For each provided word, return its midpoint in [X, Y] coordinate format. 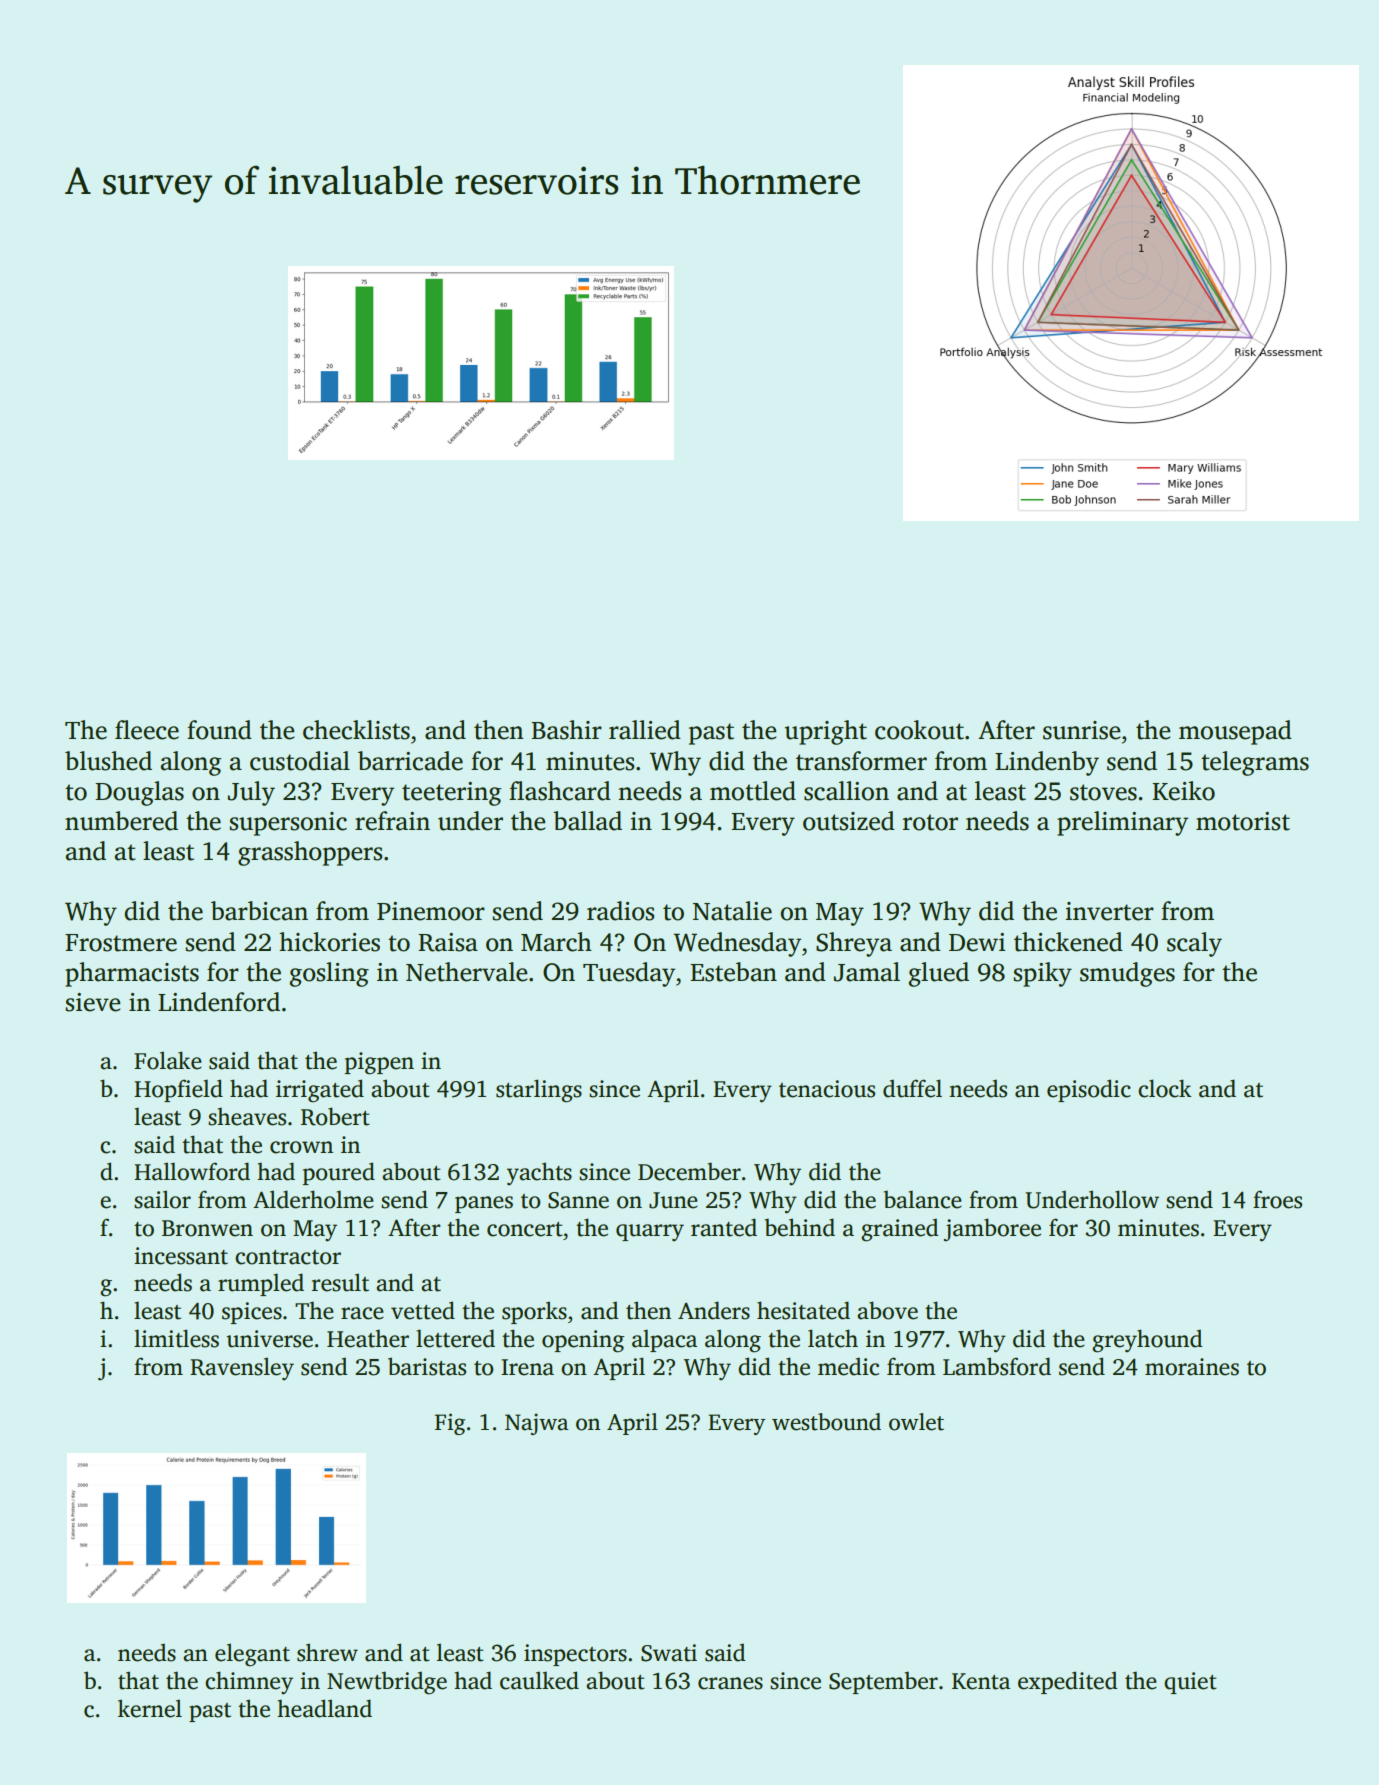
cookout [919, 730]
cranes [730, 1683]
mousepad [1235, 732]
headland [324, 1708]
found [219, 730]
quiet [1190, 1683]
